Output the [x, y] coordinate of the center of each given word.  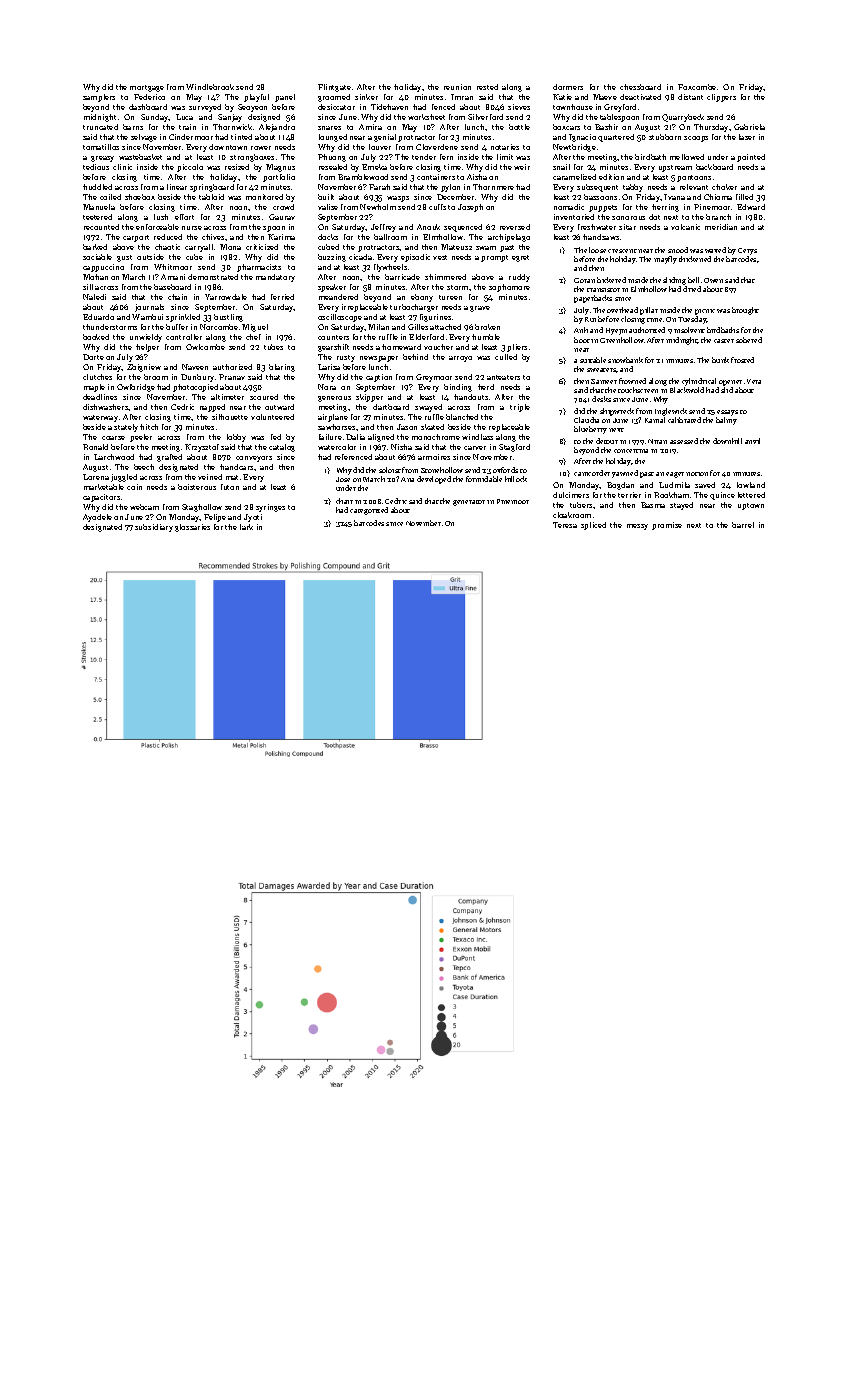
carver [475, 448]
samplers [99, 98]
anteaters [503, 377]
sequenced [463, 228]
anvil [752, 441]
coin [134, 487]
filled [744, 197]
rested [487, 87]
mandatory [275, 278]
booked [96, 337]
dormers [568, 87]
